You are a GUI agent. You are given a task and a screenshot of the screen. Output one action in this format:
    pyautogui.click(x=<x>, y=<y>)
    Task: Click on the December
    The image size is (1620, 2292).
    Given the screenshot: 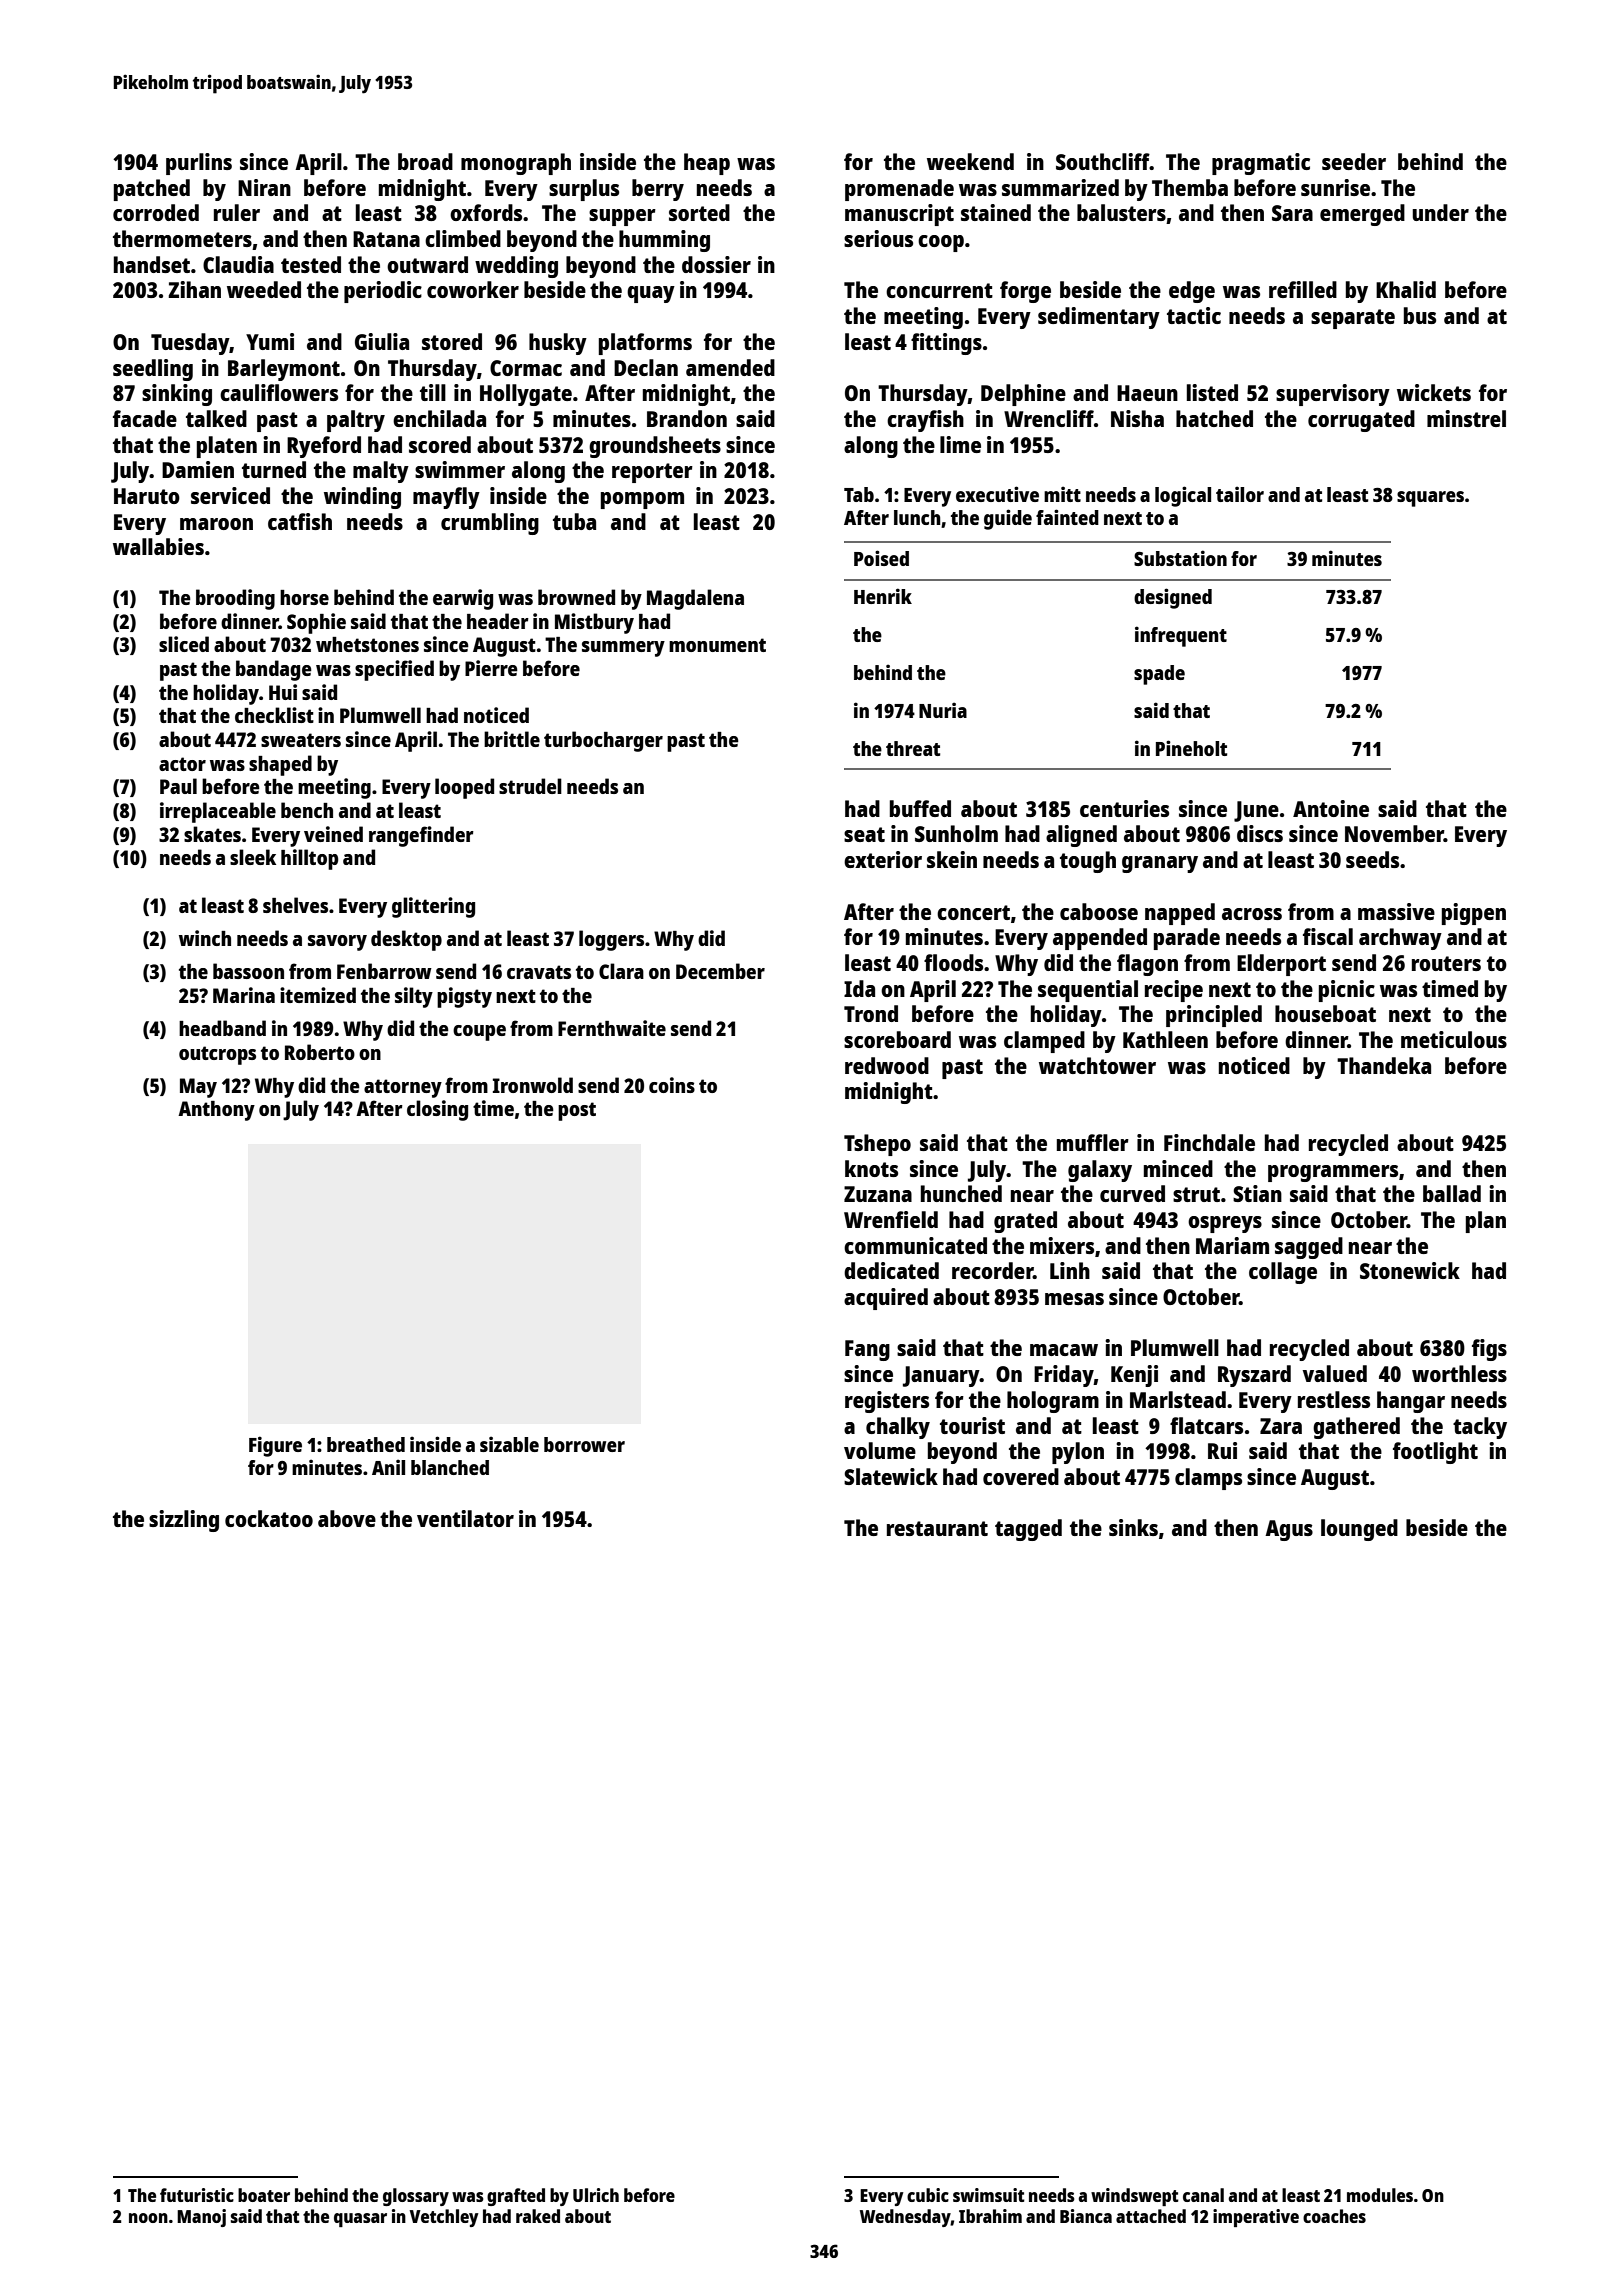 What is the action you would take?
    pyautogui.click(x=720, y=971)
